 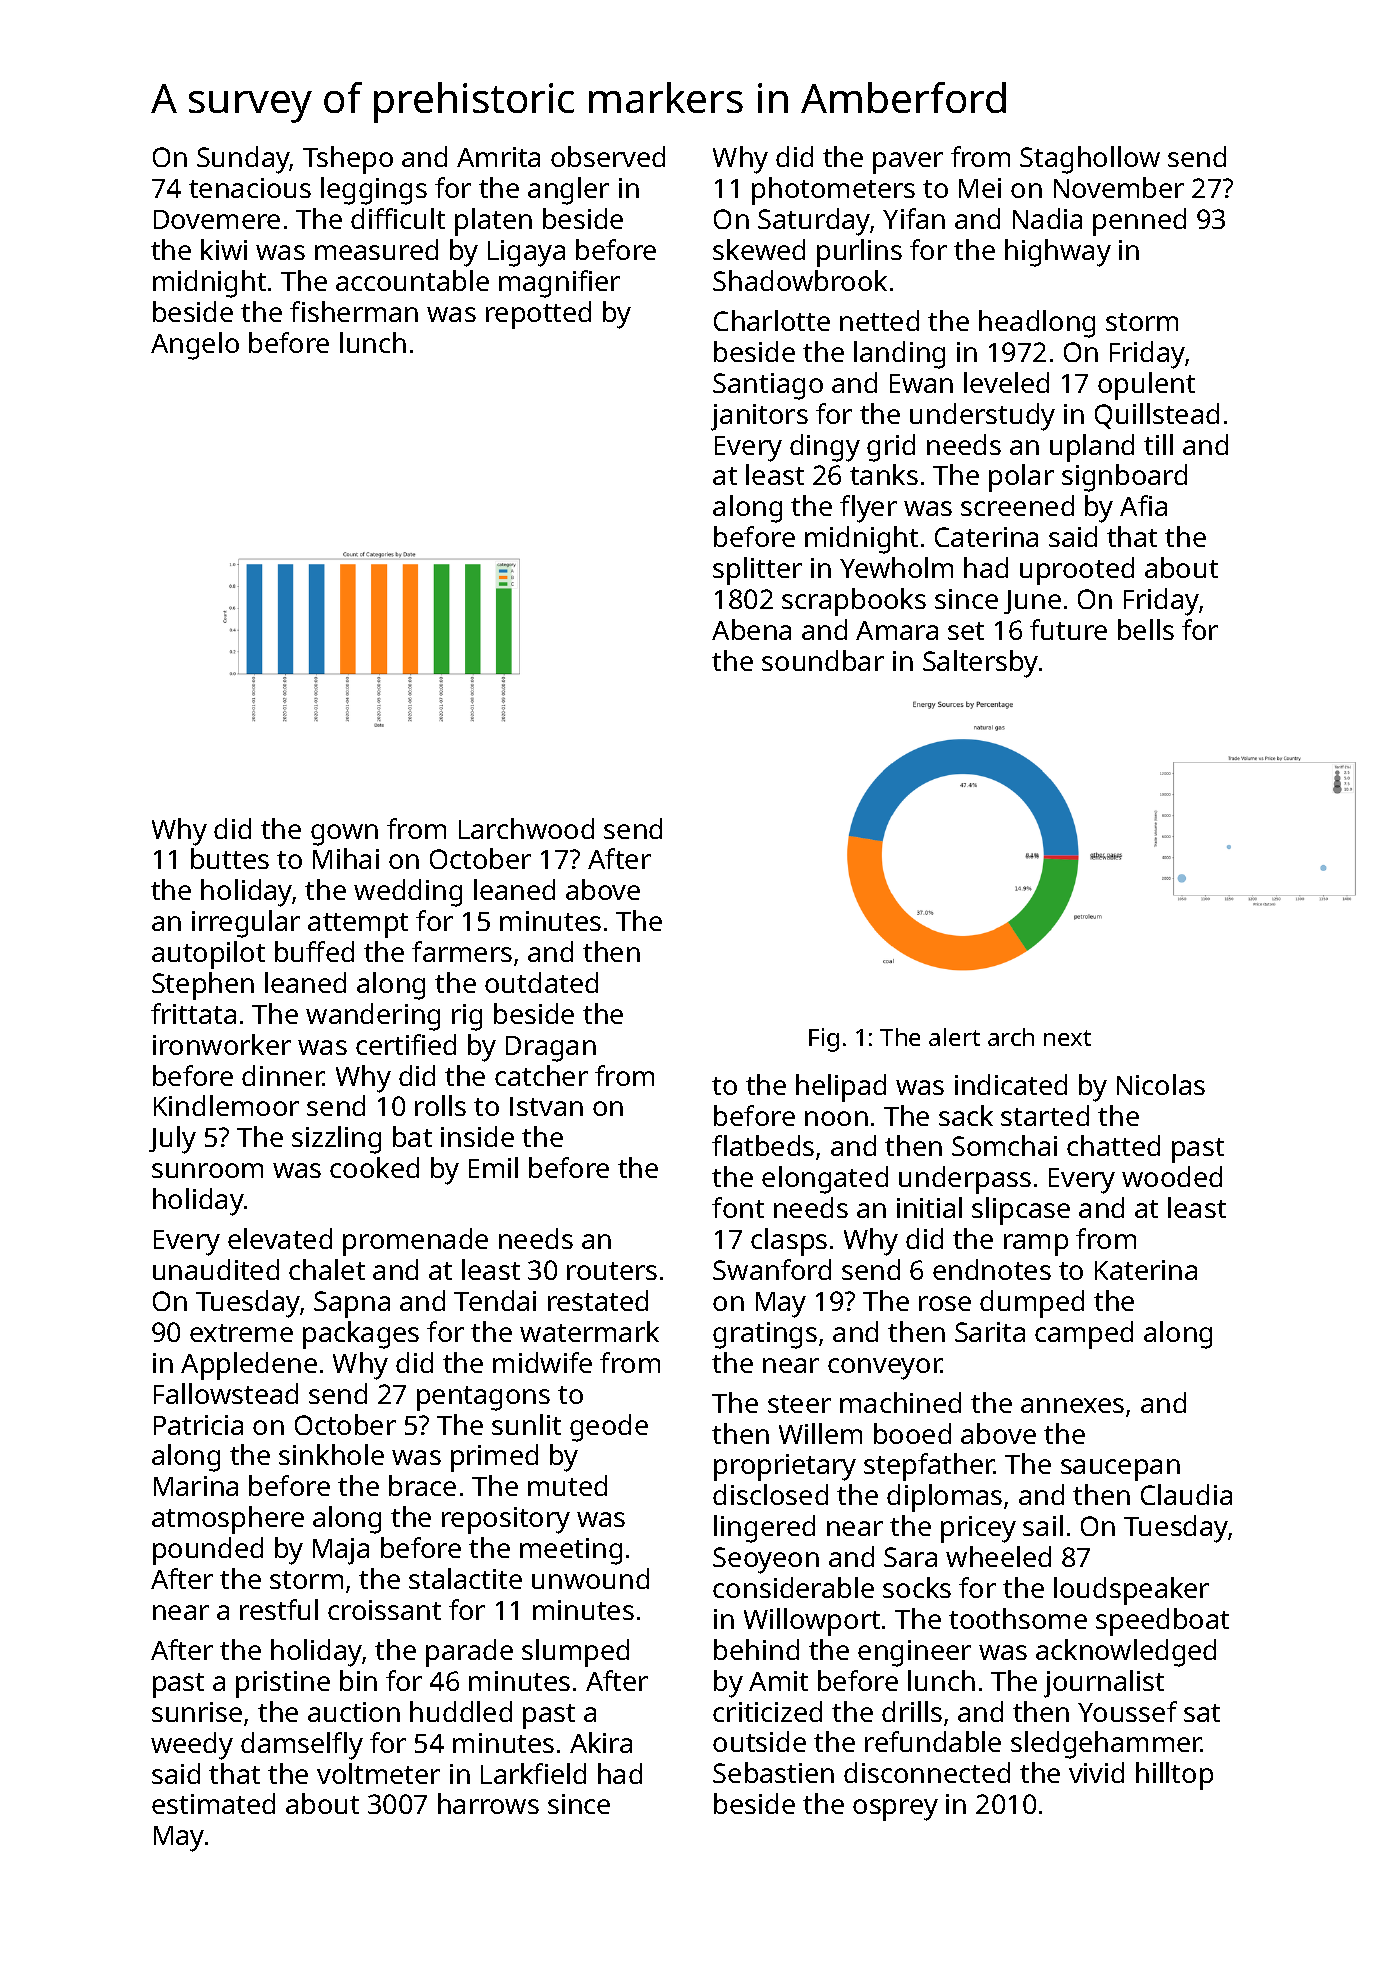 What do you see at coordinates (195, 346) in the screenshot?
I see `Angelo` at bounding box center [195, 346].
